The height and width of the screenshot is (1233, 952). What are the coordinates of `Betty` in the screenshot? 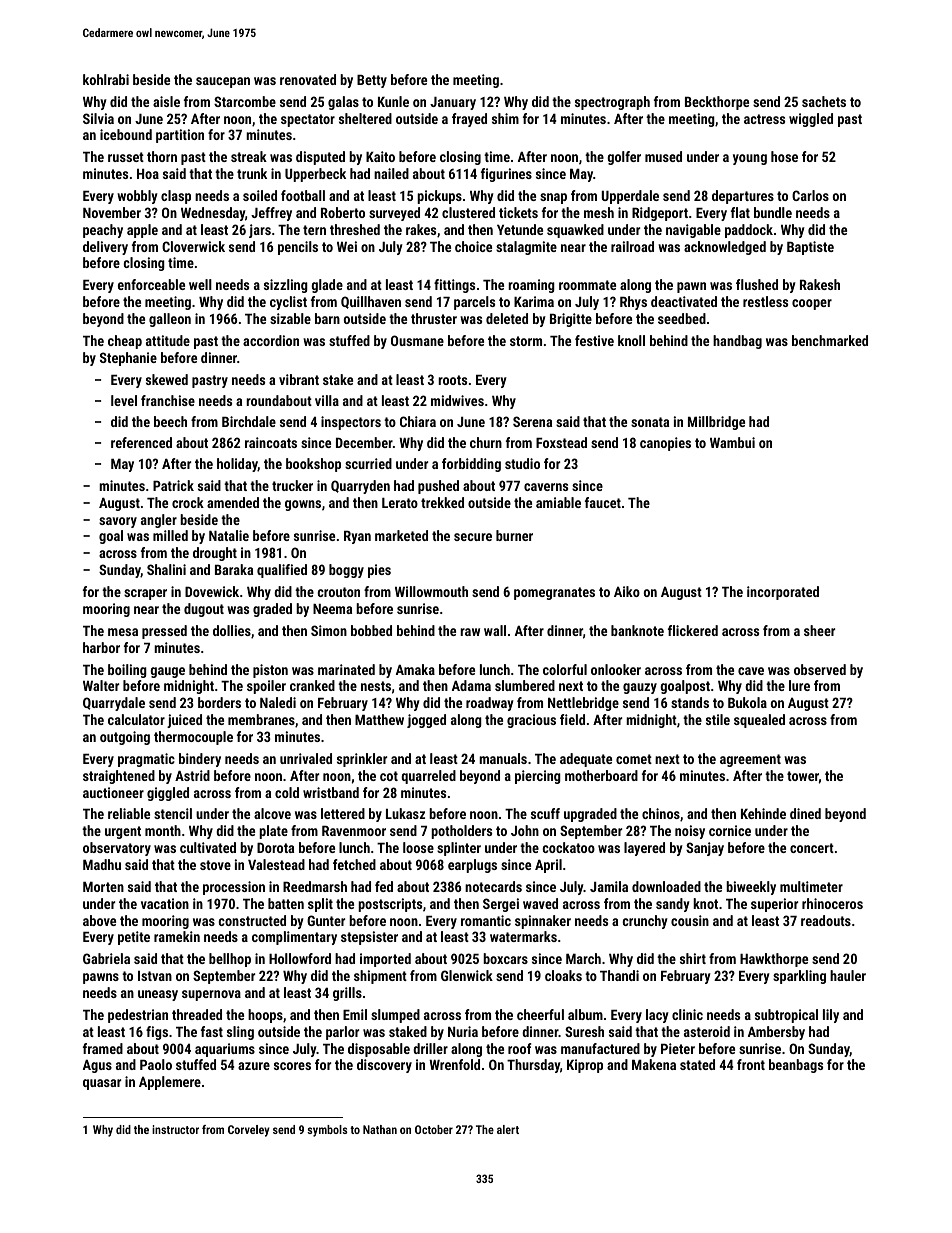 It's located at (372, 81).
